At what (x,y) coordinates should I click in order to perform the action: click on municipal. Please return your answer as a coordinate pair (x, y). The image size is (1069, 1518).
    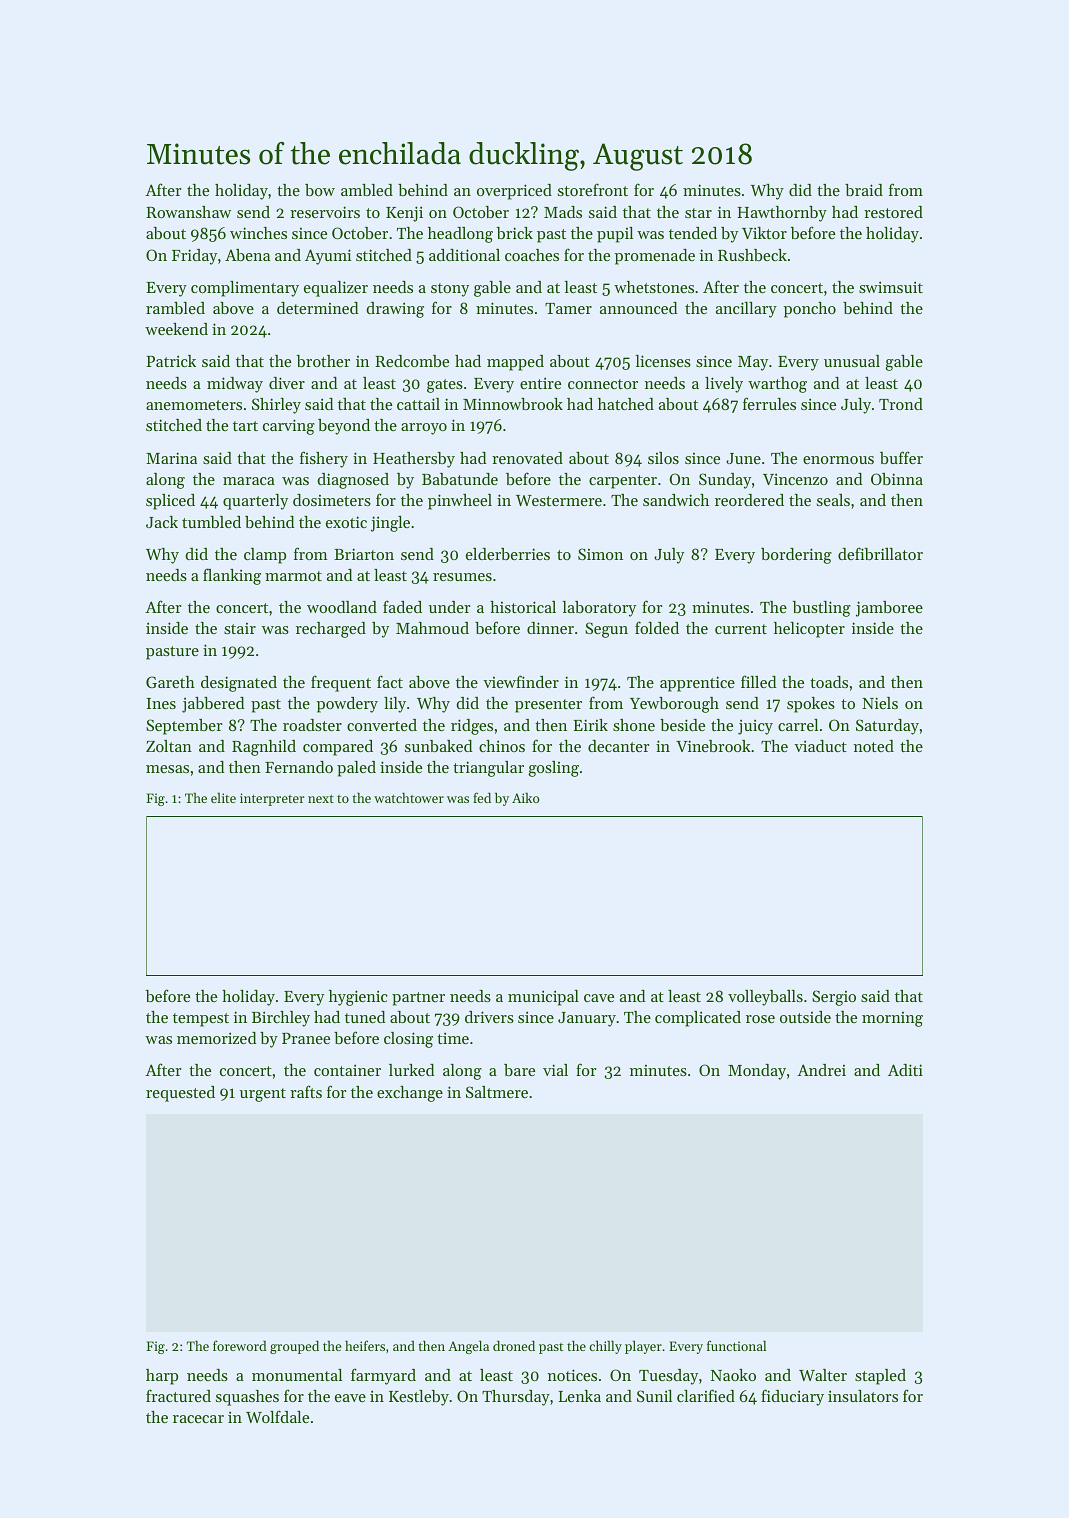
    Looking at the image, I should click on (543, 998).
